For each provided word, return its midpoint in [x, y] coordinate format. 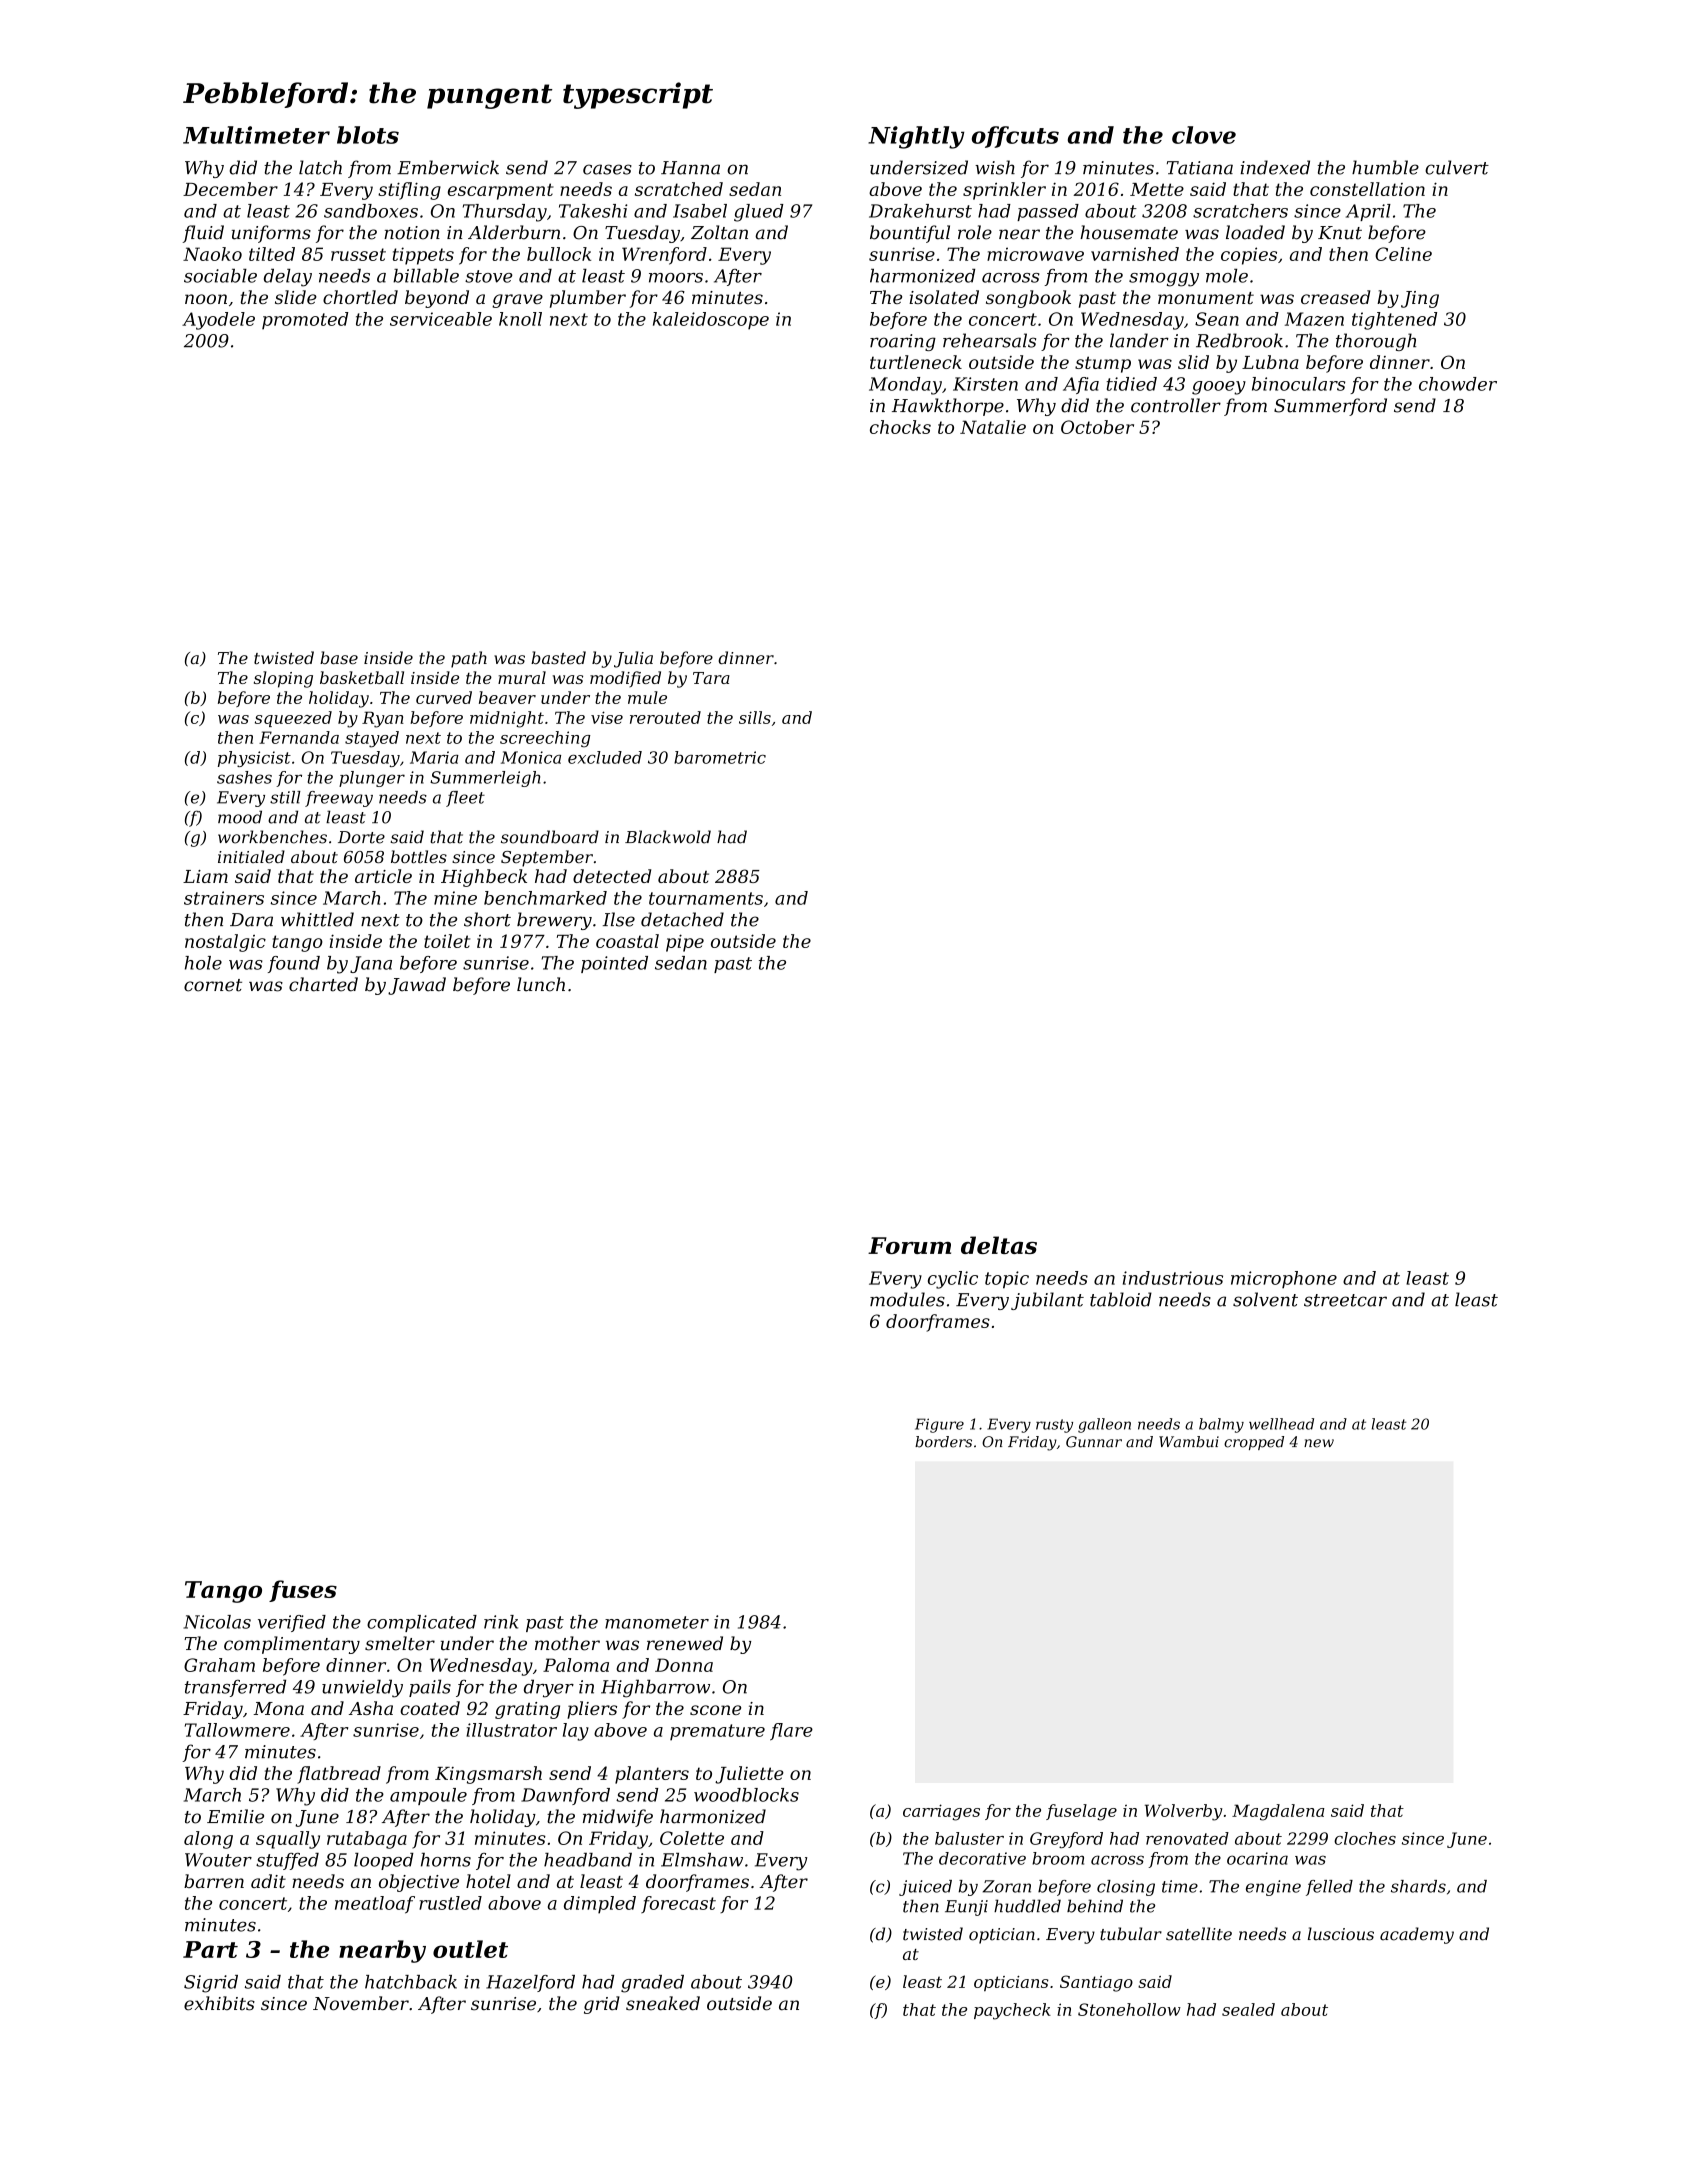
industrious [1173, 1278]
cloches [1365, 1838]
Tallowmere [237, 1730]
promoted [305, 321]
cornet [213, 985]
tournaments [706, 898]
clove [1204, 135]
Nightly [916, 137]
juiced [925, 1888]
